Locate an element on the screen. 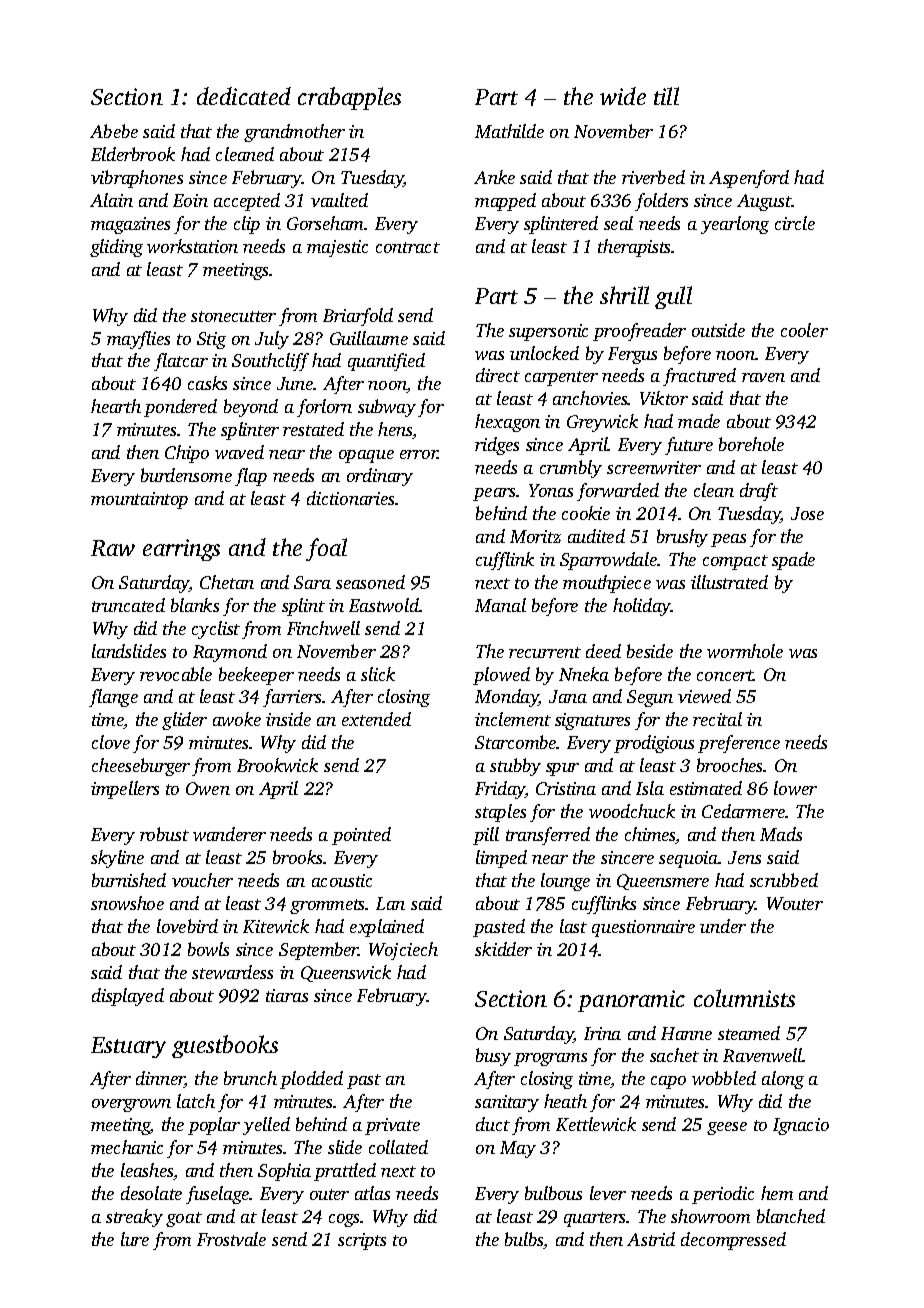  peas is located at coordinates (728, 540).
